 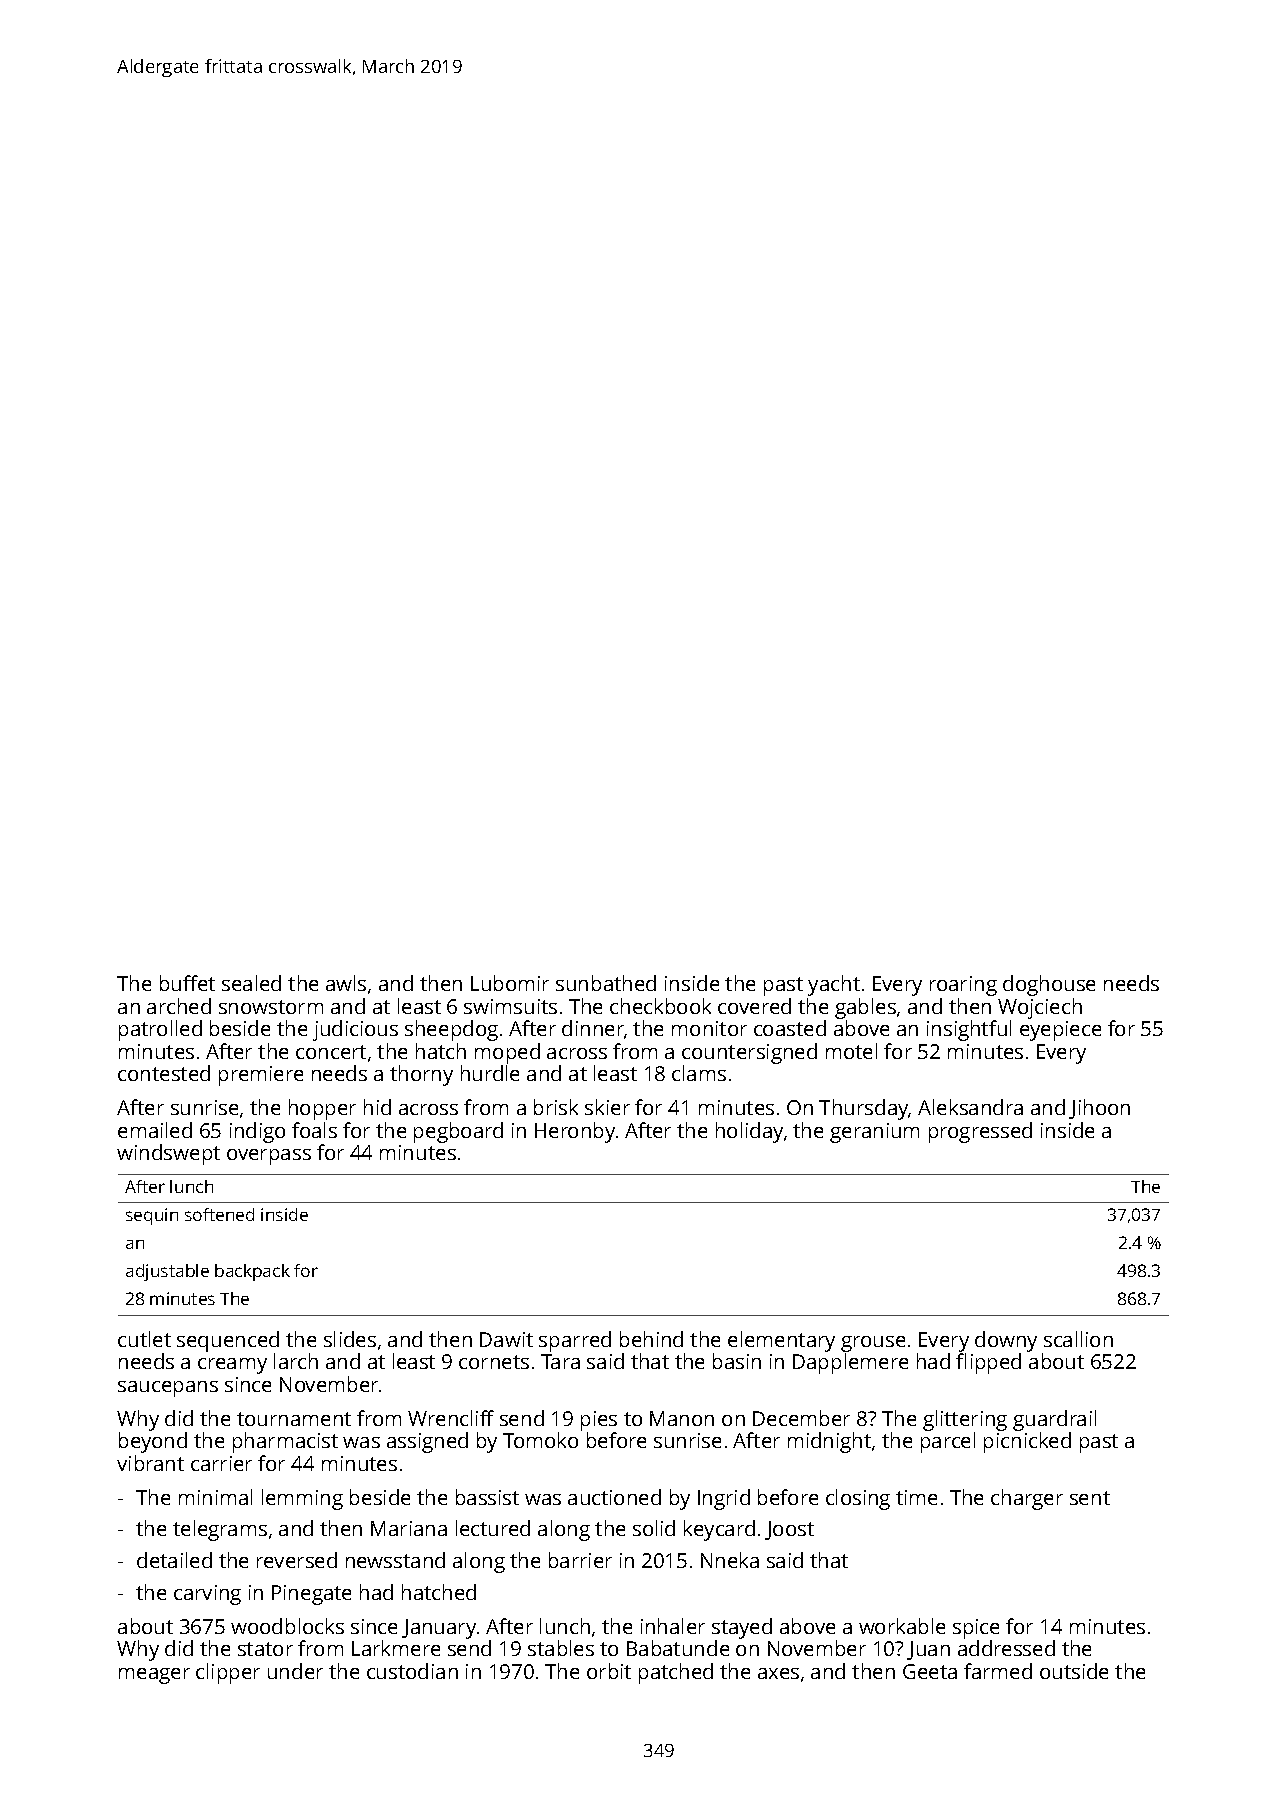 What do you see at coordinates (160, 1030) in the screenshot?
I see `patrolled` at bounding box center [160, 1030].
